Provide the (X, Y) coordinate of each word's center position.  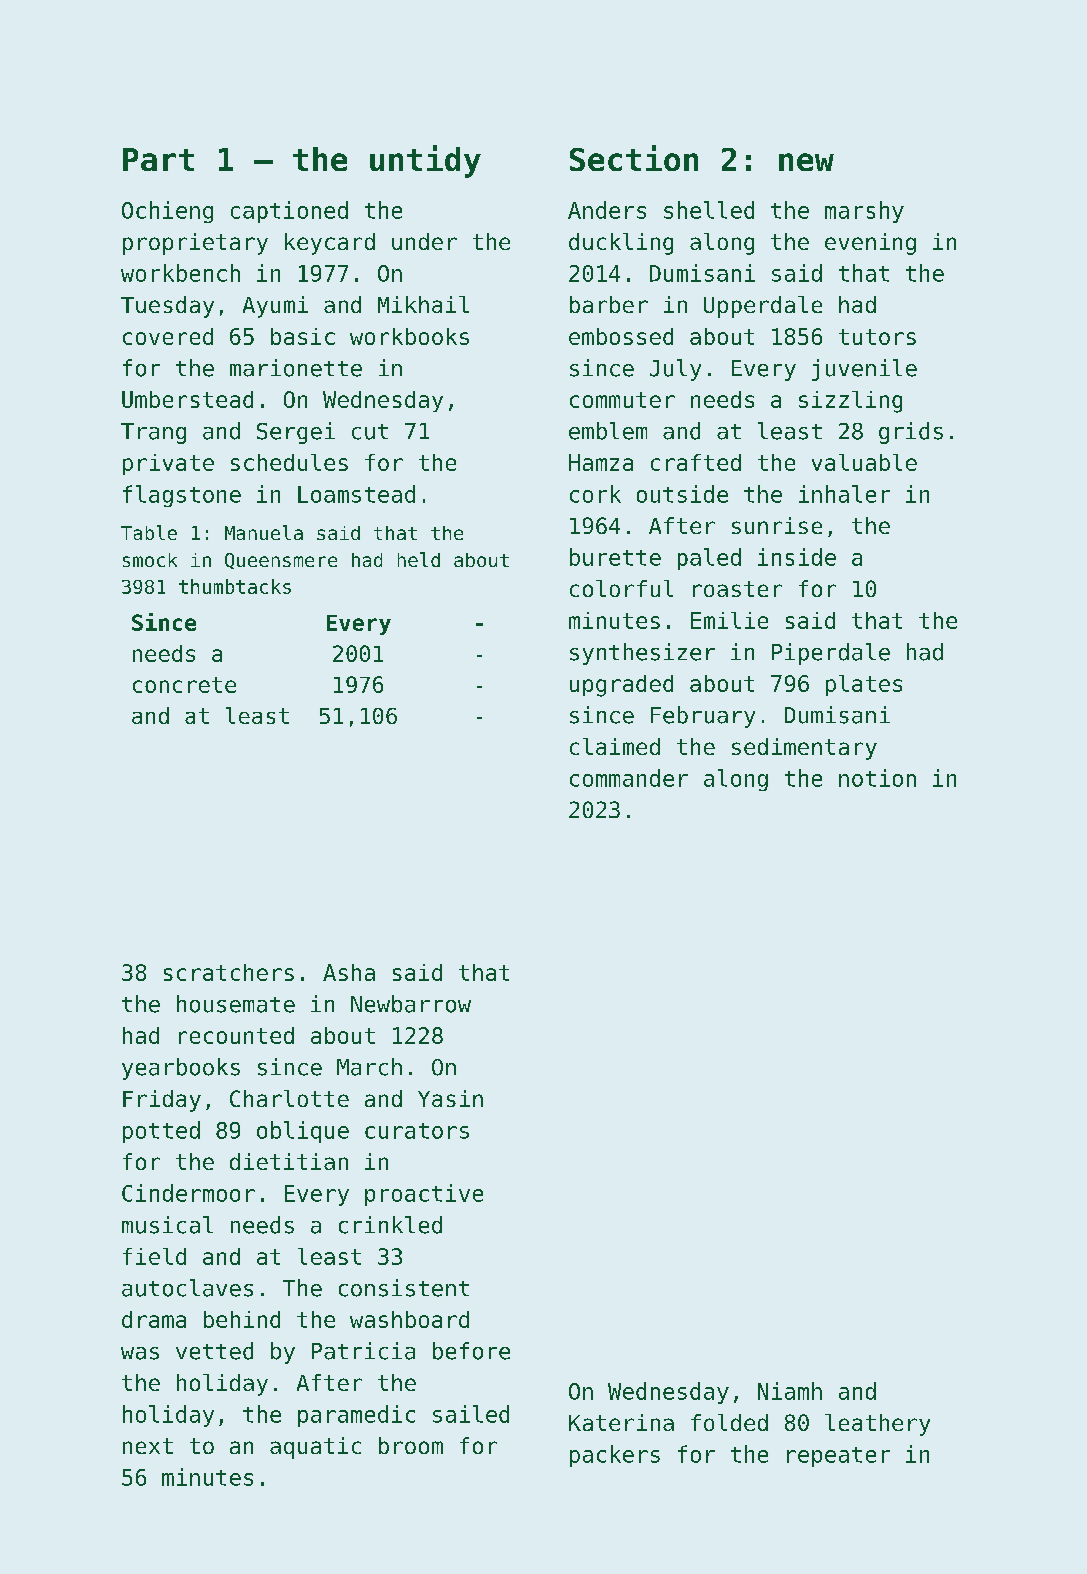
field (154, 1256)
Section (634, 158)
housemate (236, 1004)
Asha (349, 972)
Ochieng (167, 212)
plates (864, 685)
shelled (709, 210)
